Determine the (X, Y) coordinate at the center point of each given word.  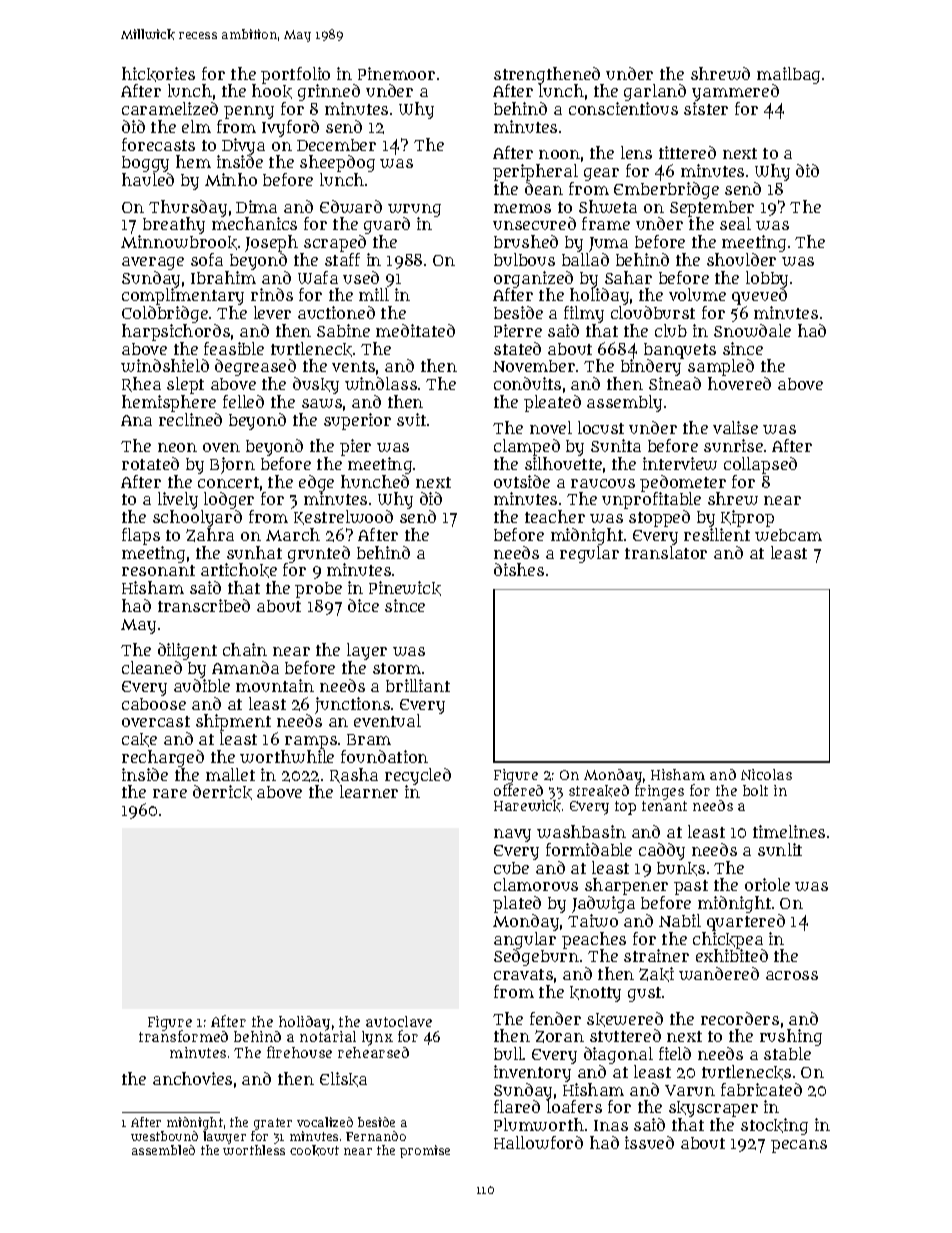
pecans (799, 1146)
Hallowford (538, 1142)
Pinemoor (396, 73)
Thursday (188, 209)
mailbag (788, 76)
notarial (328, 1036)
